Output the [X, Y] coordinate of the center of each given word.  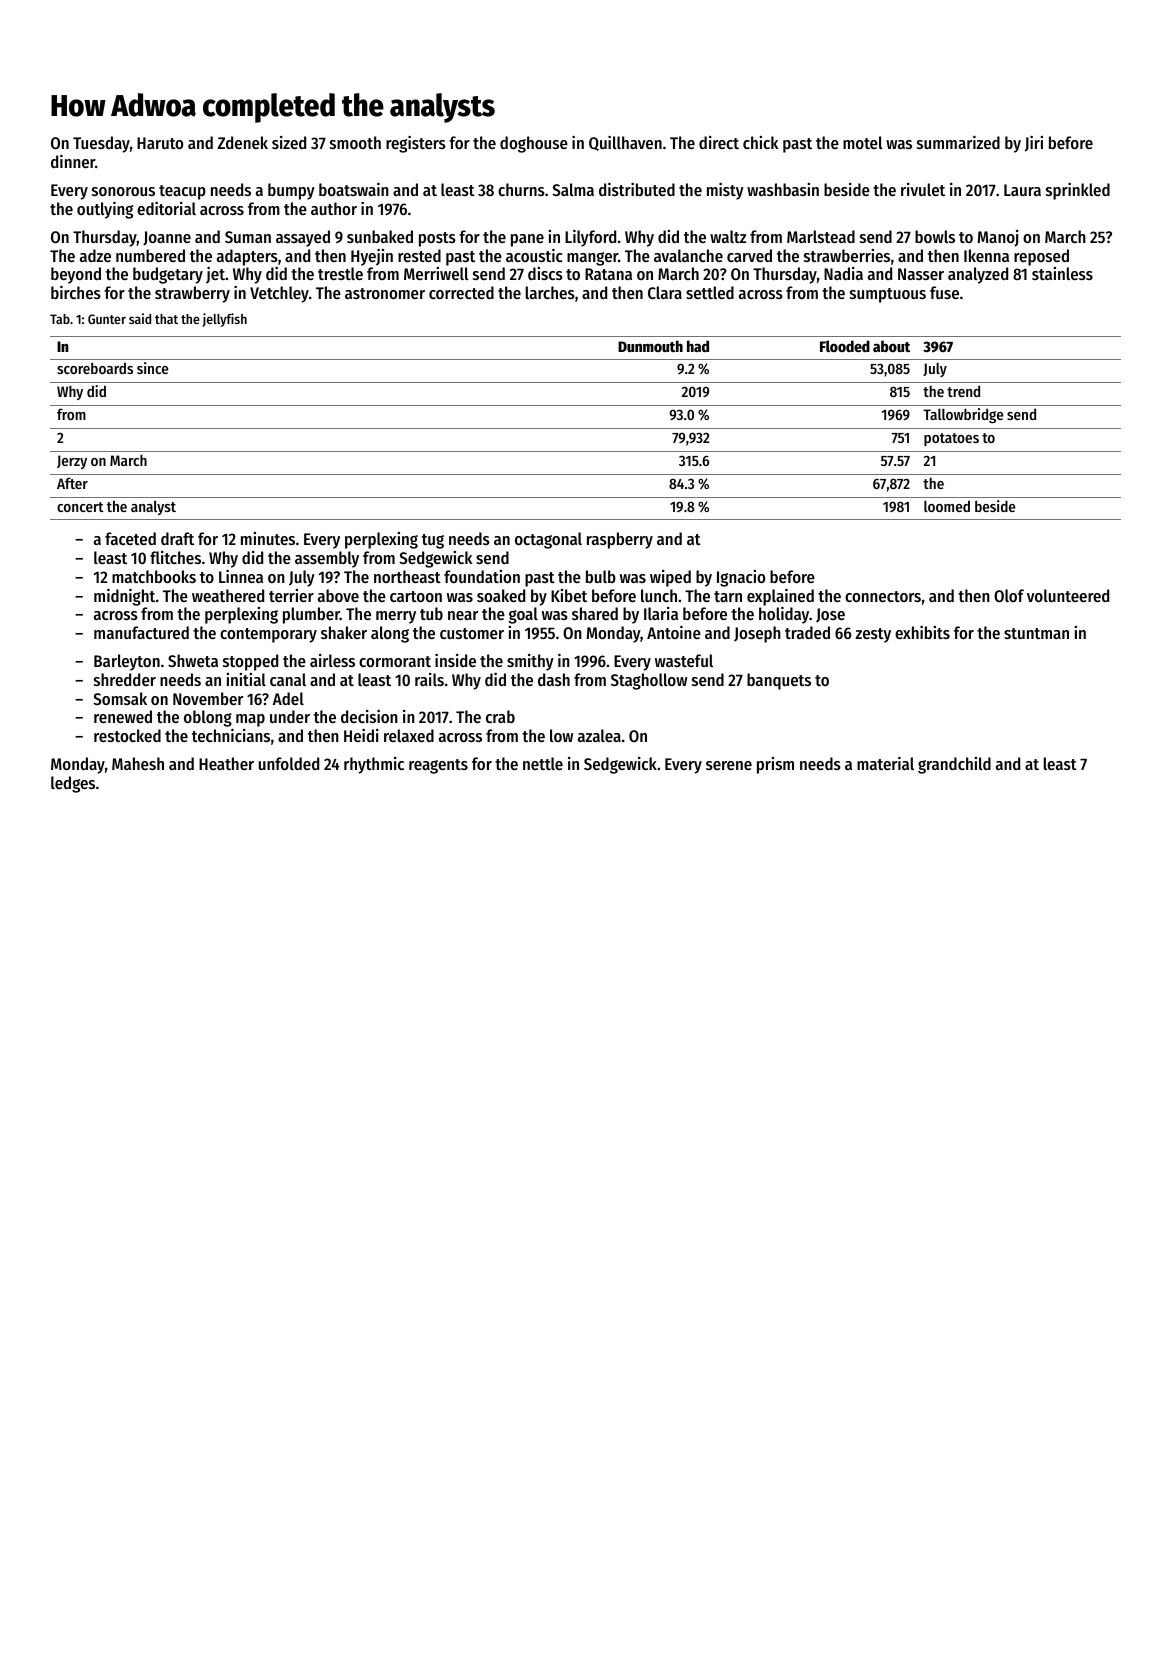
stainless [1062, 273]
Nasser [921, 274]
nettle [543, 763]
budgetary [168, 275]
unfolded [289, 763]
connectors [883, 596]
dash [554, 679]
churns [521, 189]
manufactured [141, 632]
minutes [268, 538]
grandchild [954, 765]
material [885, 763]
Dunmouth [650, 346]
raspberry [620, 540]
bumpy [291, 191]
